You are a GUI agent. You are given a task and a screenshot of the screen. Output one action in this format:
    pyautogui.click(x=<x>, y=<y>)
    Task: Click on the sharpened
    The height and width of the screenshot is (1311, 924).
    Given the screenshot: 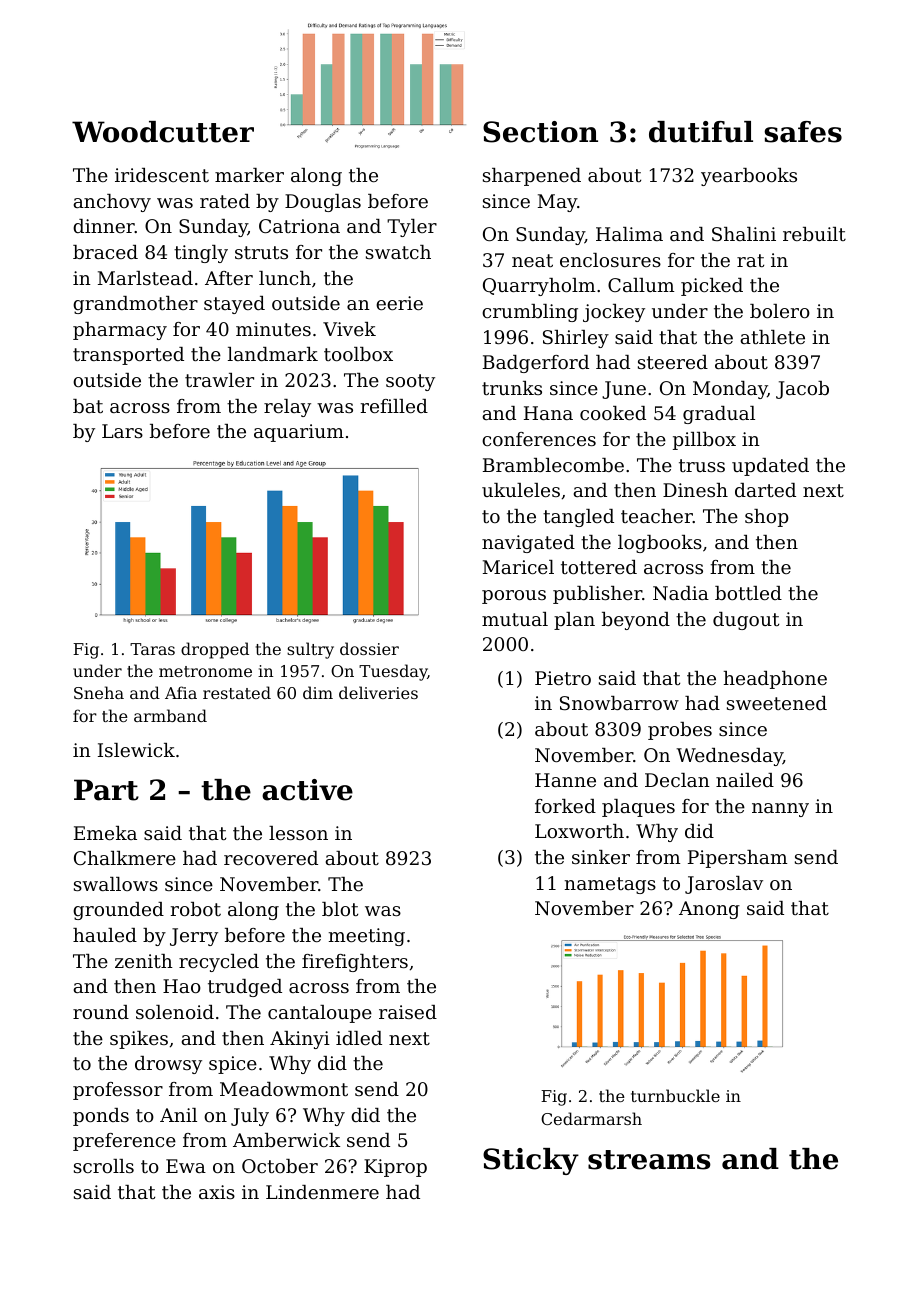 What is the action you would take?
    pyautogui.click(x=532, y=177)
